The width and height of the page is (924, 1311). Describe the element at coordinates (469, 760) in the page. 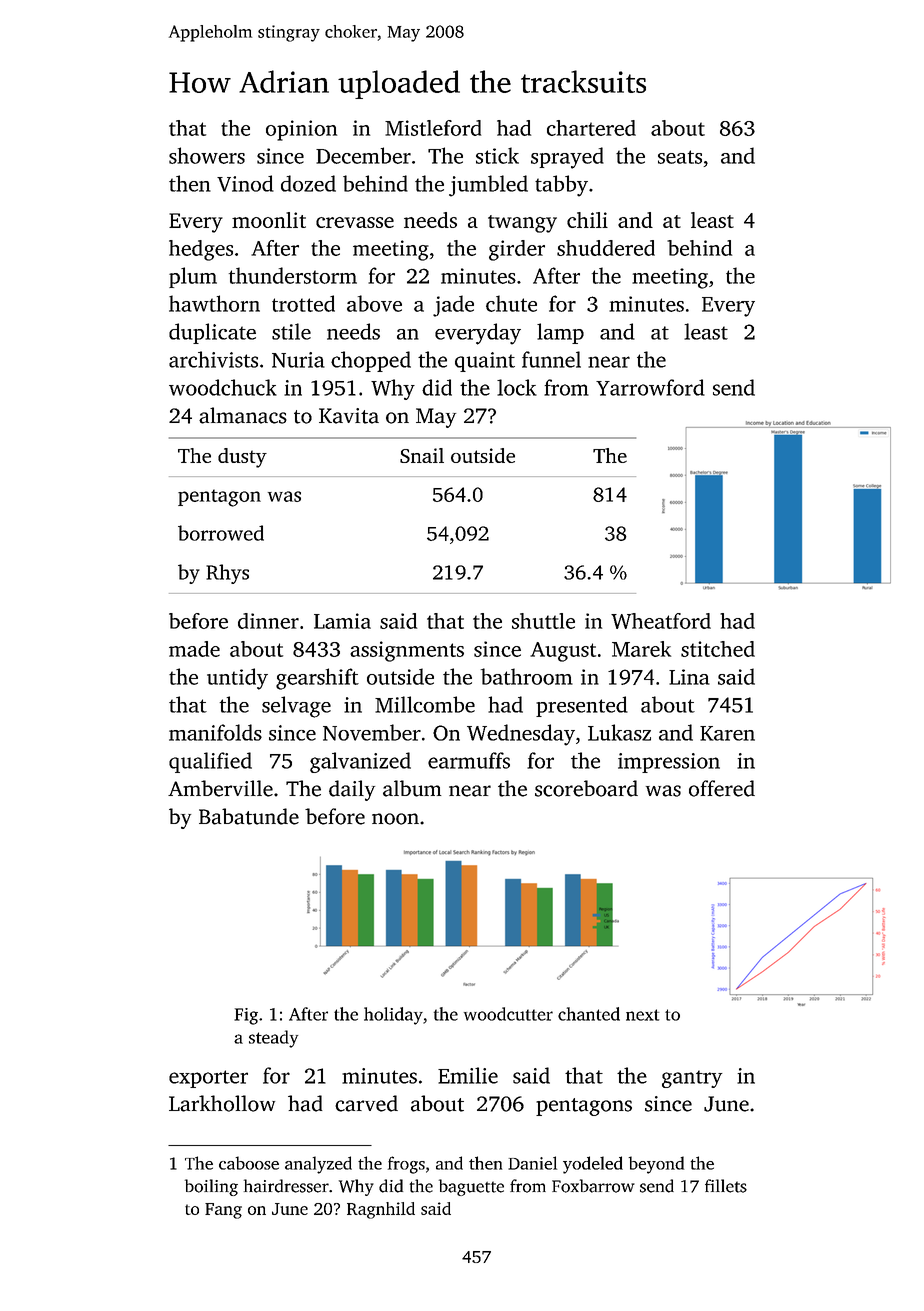

I see `earmuffs` at that location.
